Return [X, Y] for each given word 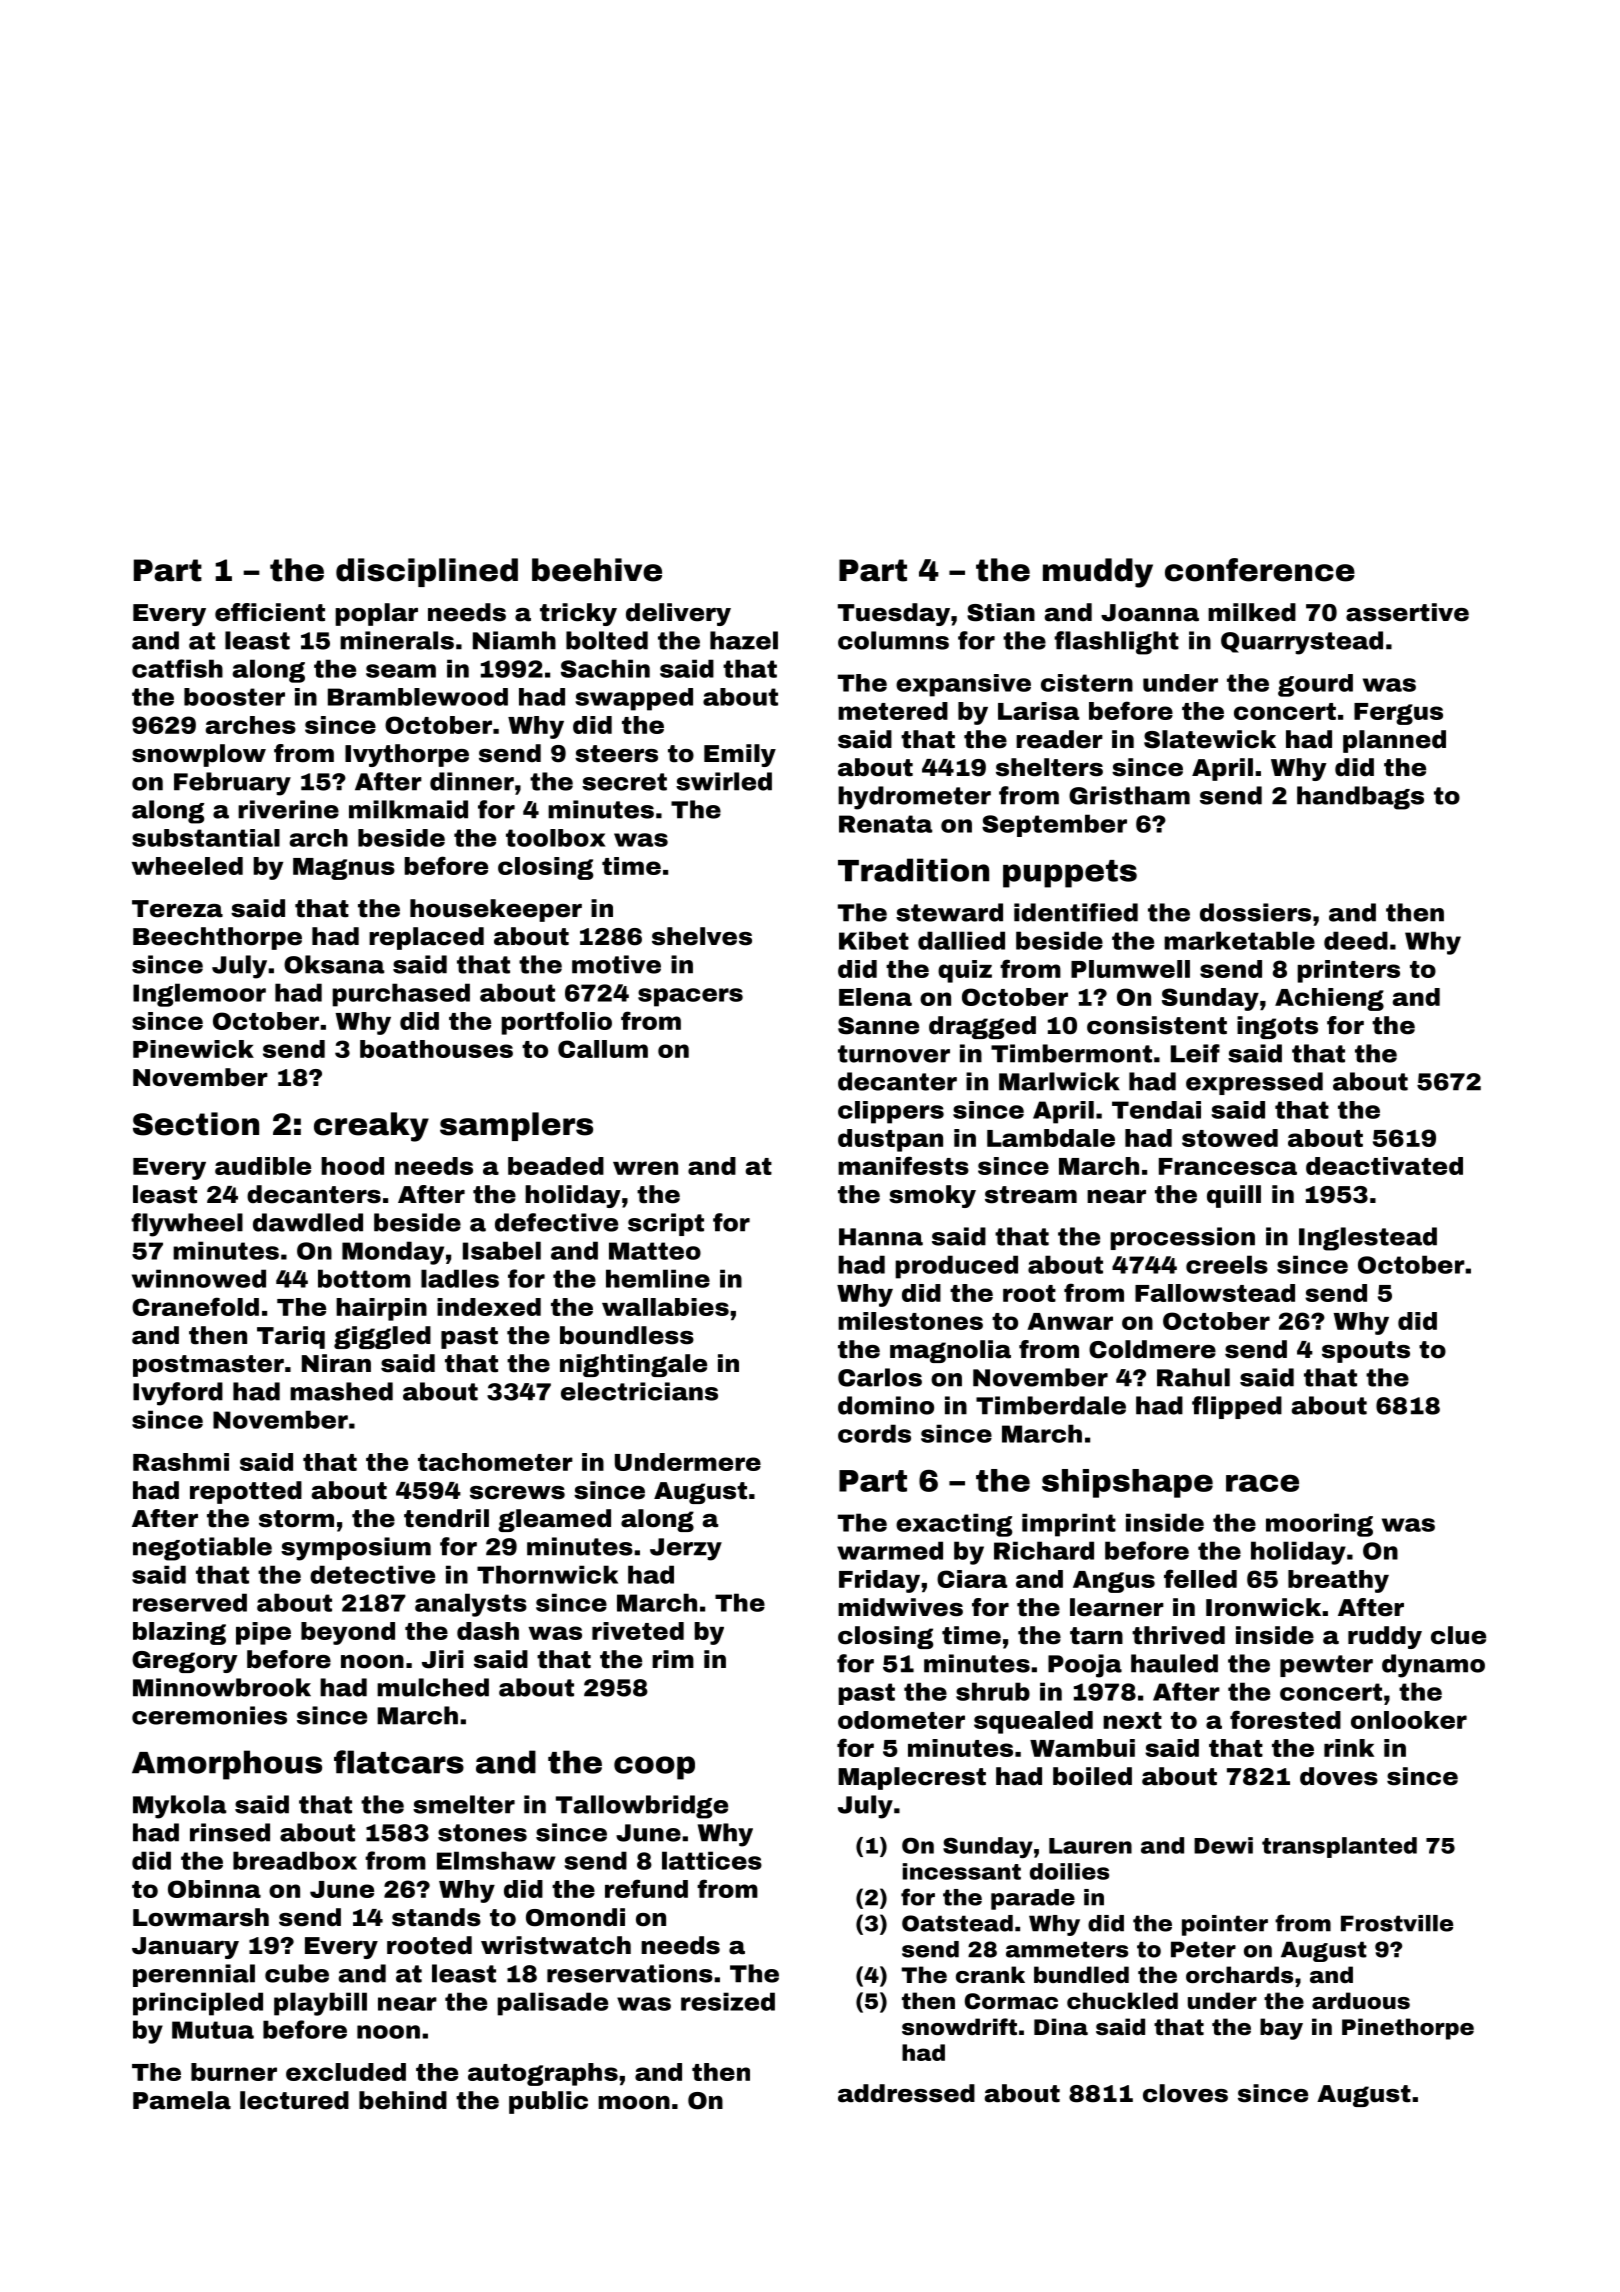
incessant [962, 1871]
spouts [1366, 1352]
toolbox [556, 838]
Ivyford [178, 1394]
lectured [294, 2100]
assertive [1407, 612]
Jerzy [686, 1549]
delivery [678, 614]
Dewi [1223, 1845]
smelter [464, 1804]
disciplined [427, 572]
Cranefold [195, 1306]
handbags [1360, 798]
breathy [1338, 1581]
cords [874, 1433]
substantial [206, 838]
